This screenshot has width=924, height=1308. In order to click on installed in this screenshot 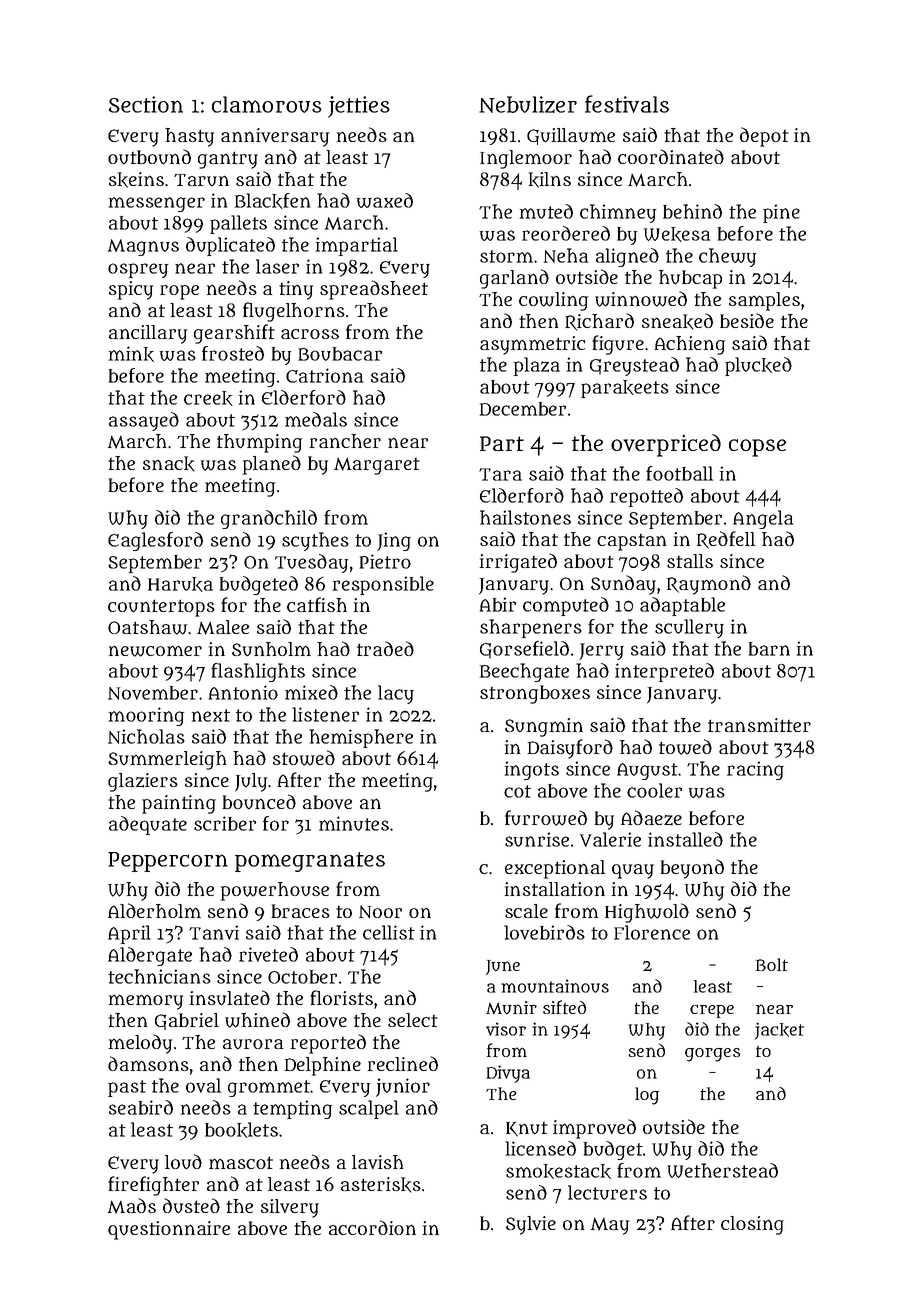, I will do `click(685, 839)`.
